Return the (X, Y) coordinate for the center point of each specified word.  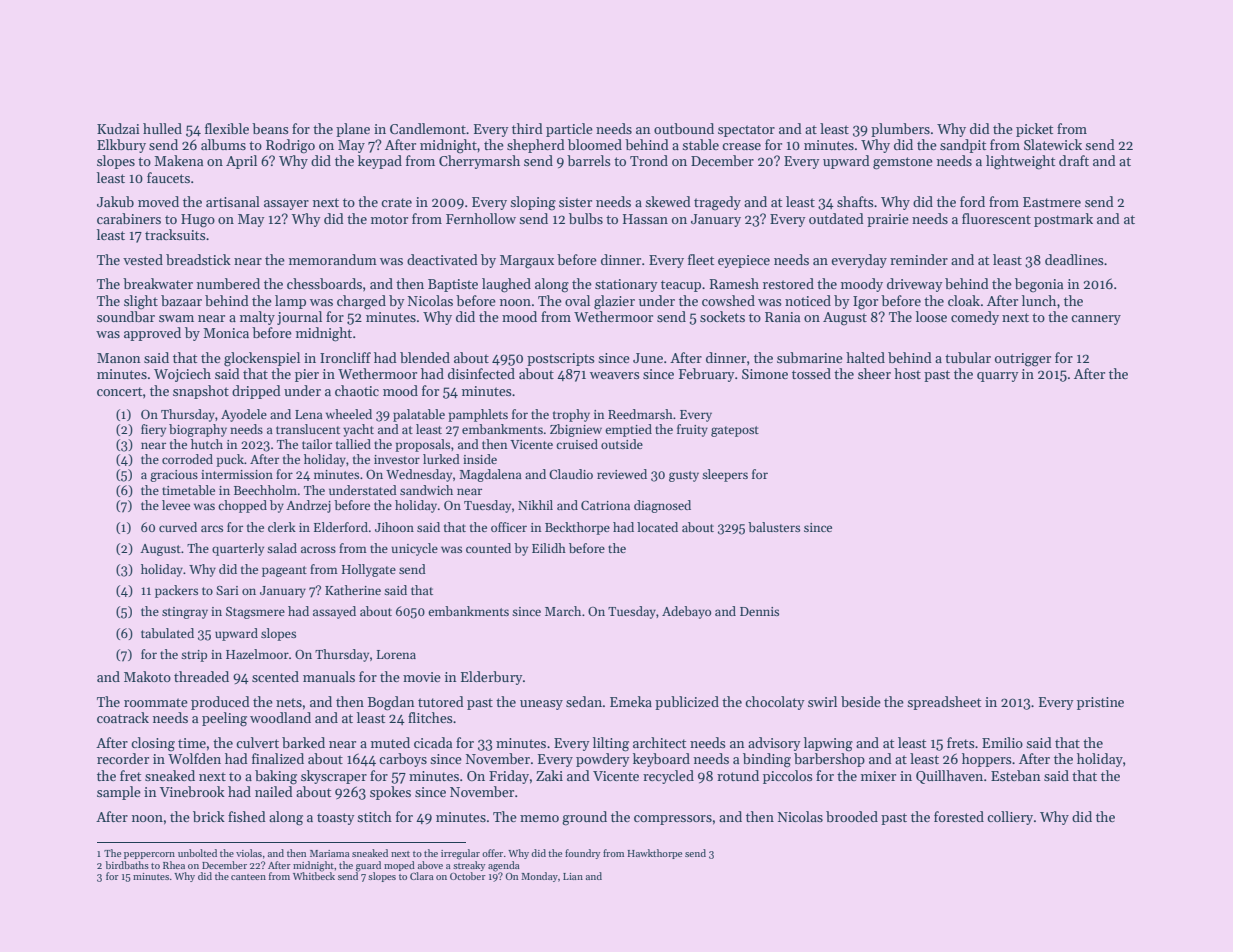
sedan (584, 701)
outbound (684, 128)
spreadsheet (944, 703)
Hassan (645, 219)
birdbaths (127, 865)
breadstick (198, 259)
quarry (998, 377)
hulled (162, 128)
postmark (1063, 220)
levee (176, 505)
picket (1034, 130)
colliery (1010, 818)
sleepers (725, 475)
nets (289, 702)
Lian (573, 876)
